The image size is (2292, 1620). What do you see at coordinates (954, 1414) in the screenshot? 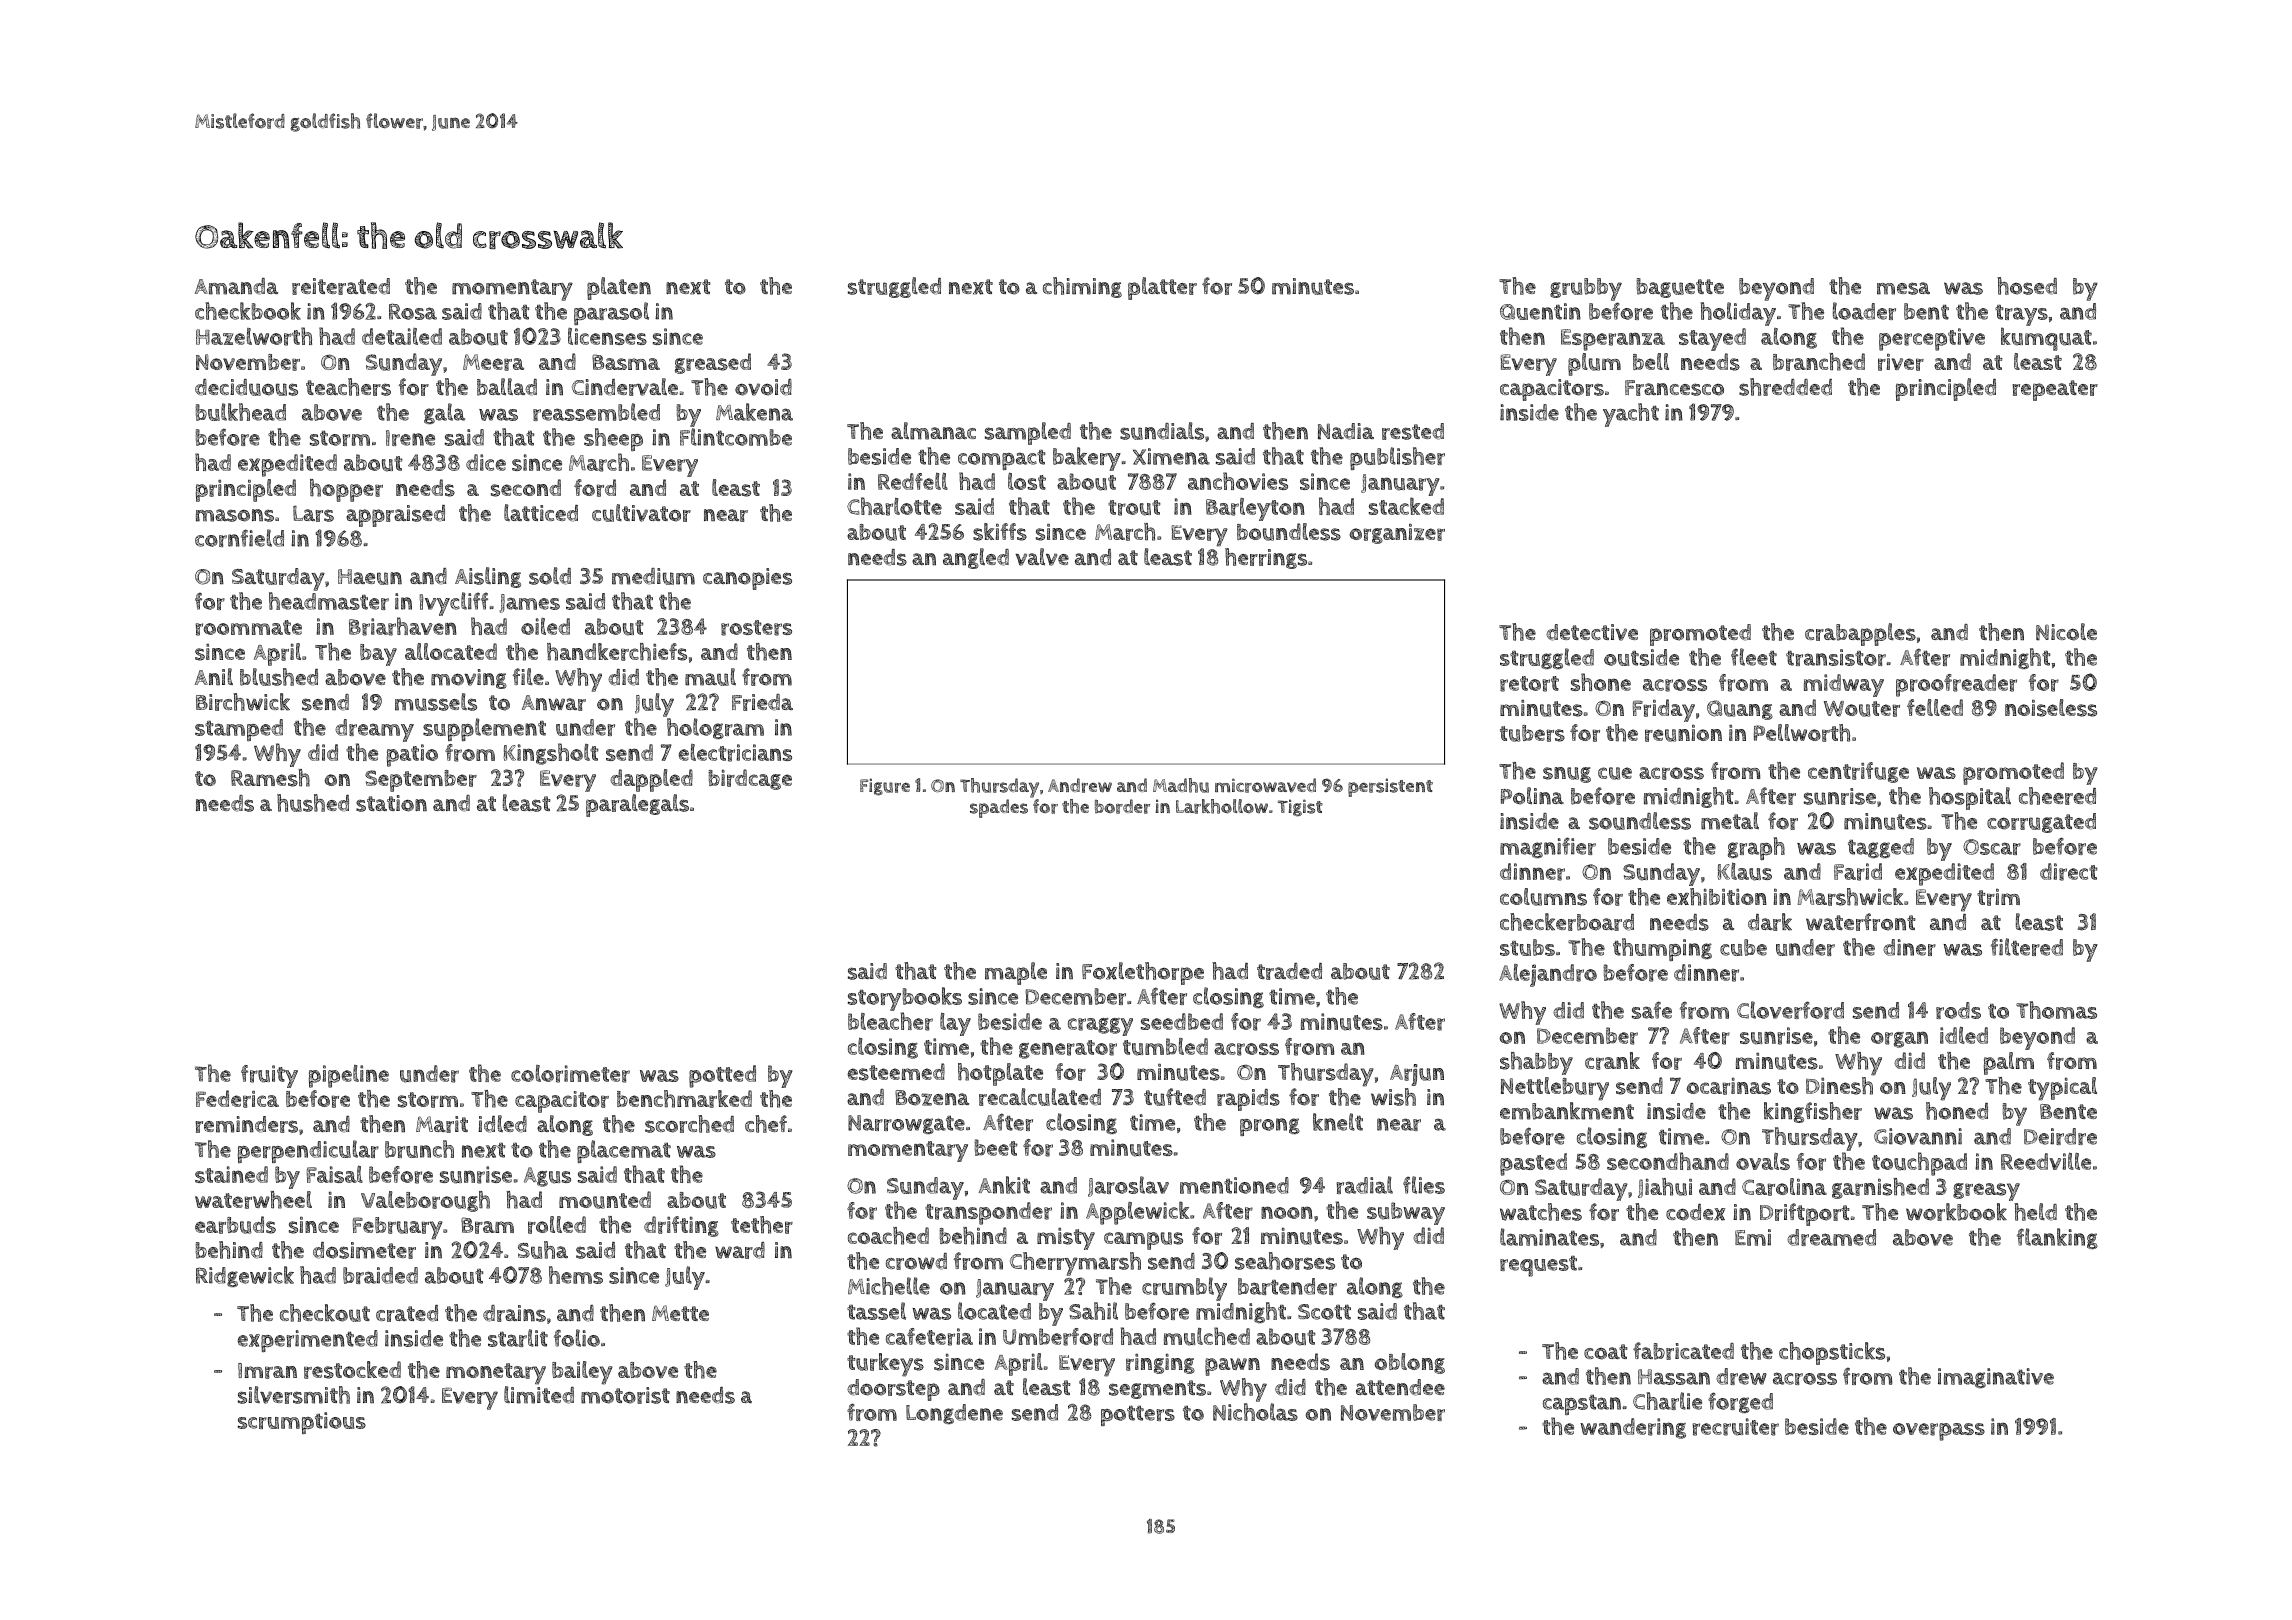
I see `Longdene` at bounding box center [954, 1414].
